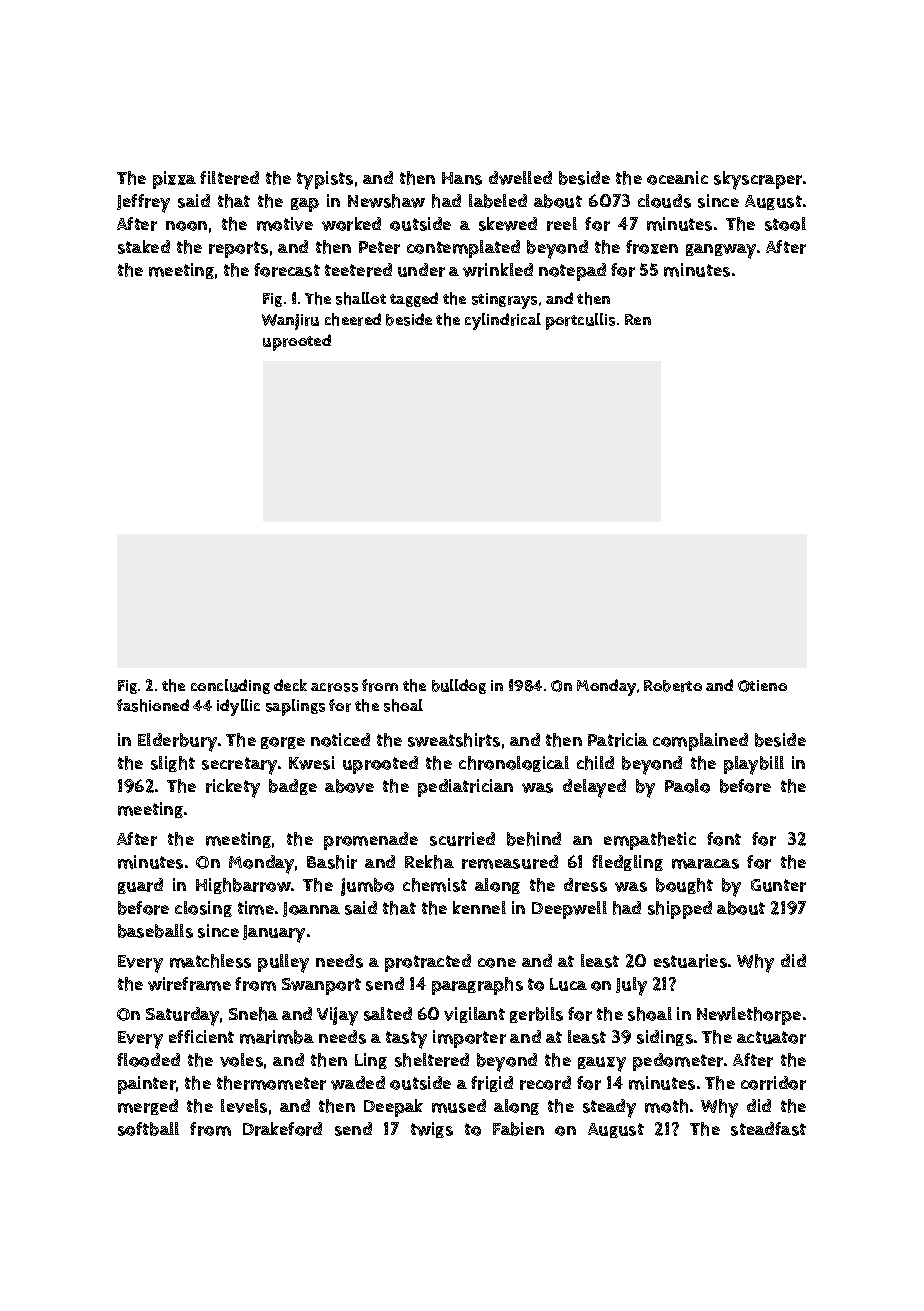 Image resolution: width=924 pixels, height=1311 pixels. Describe the element at coordinates (721, 251) in the screenshot. I see `gangway` at that location.
